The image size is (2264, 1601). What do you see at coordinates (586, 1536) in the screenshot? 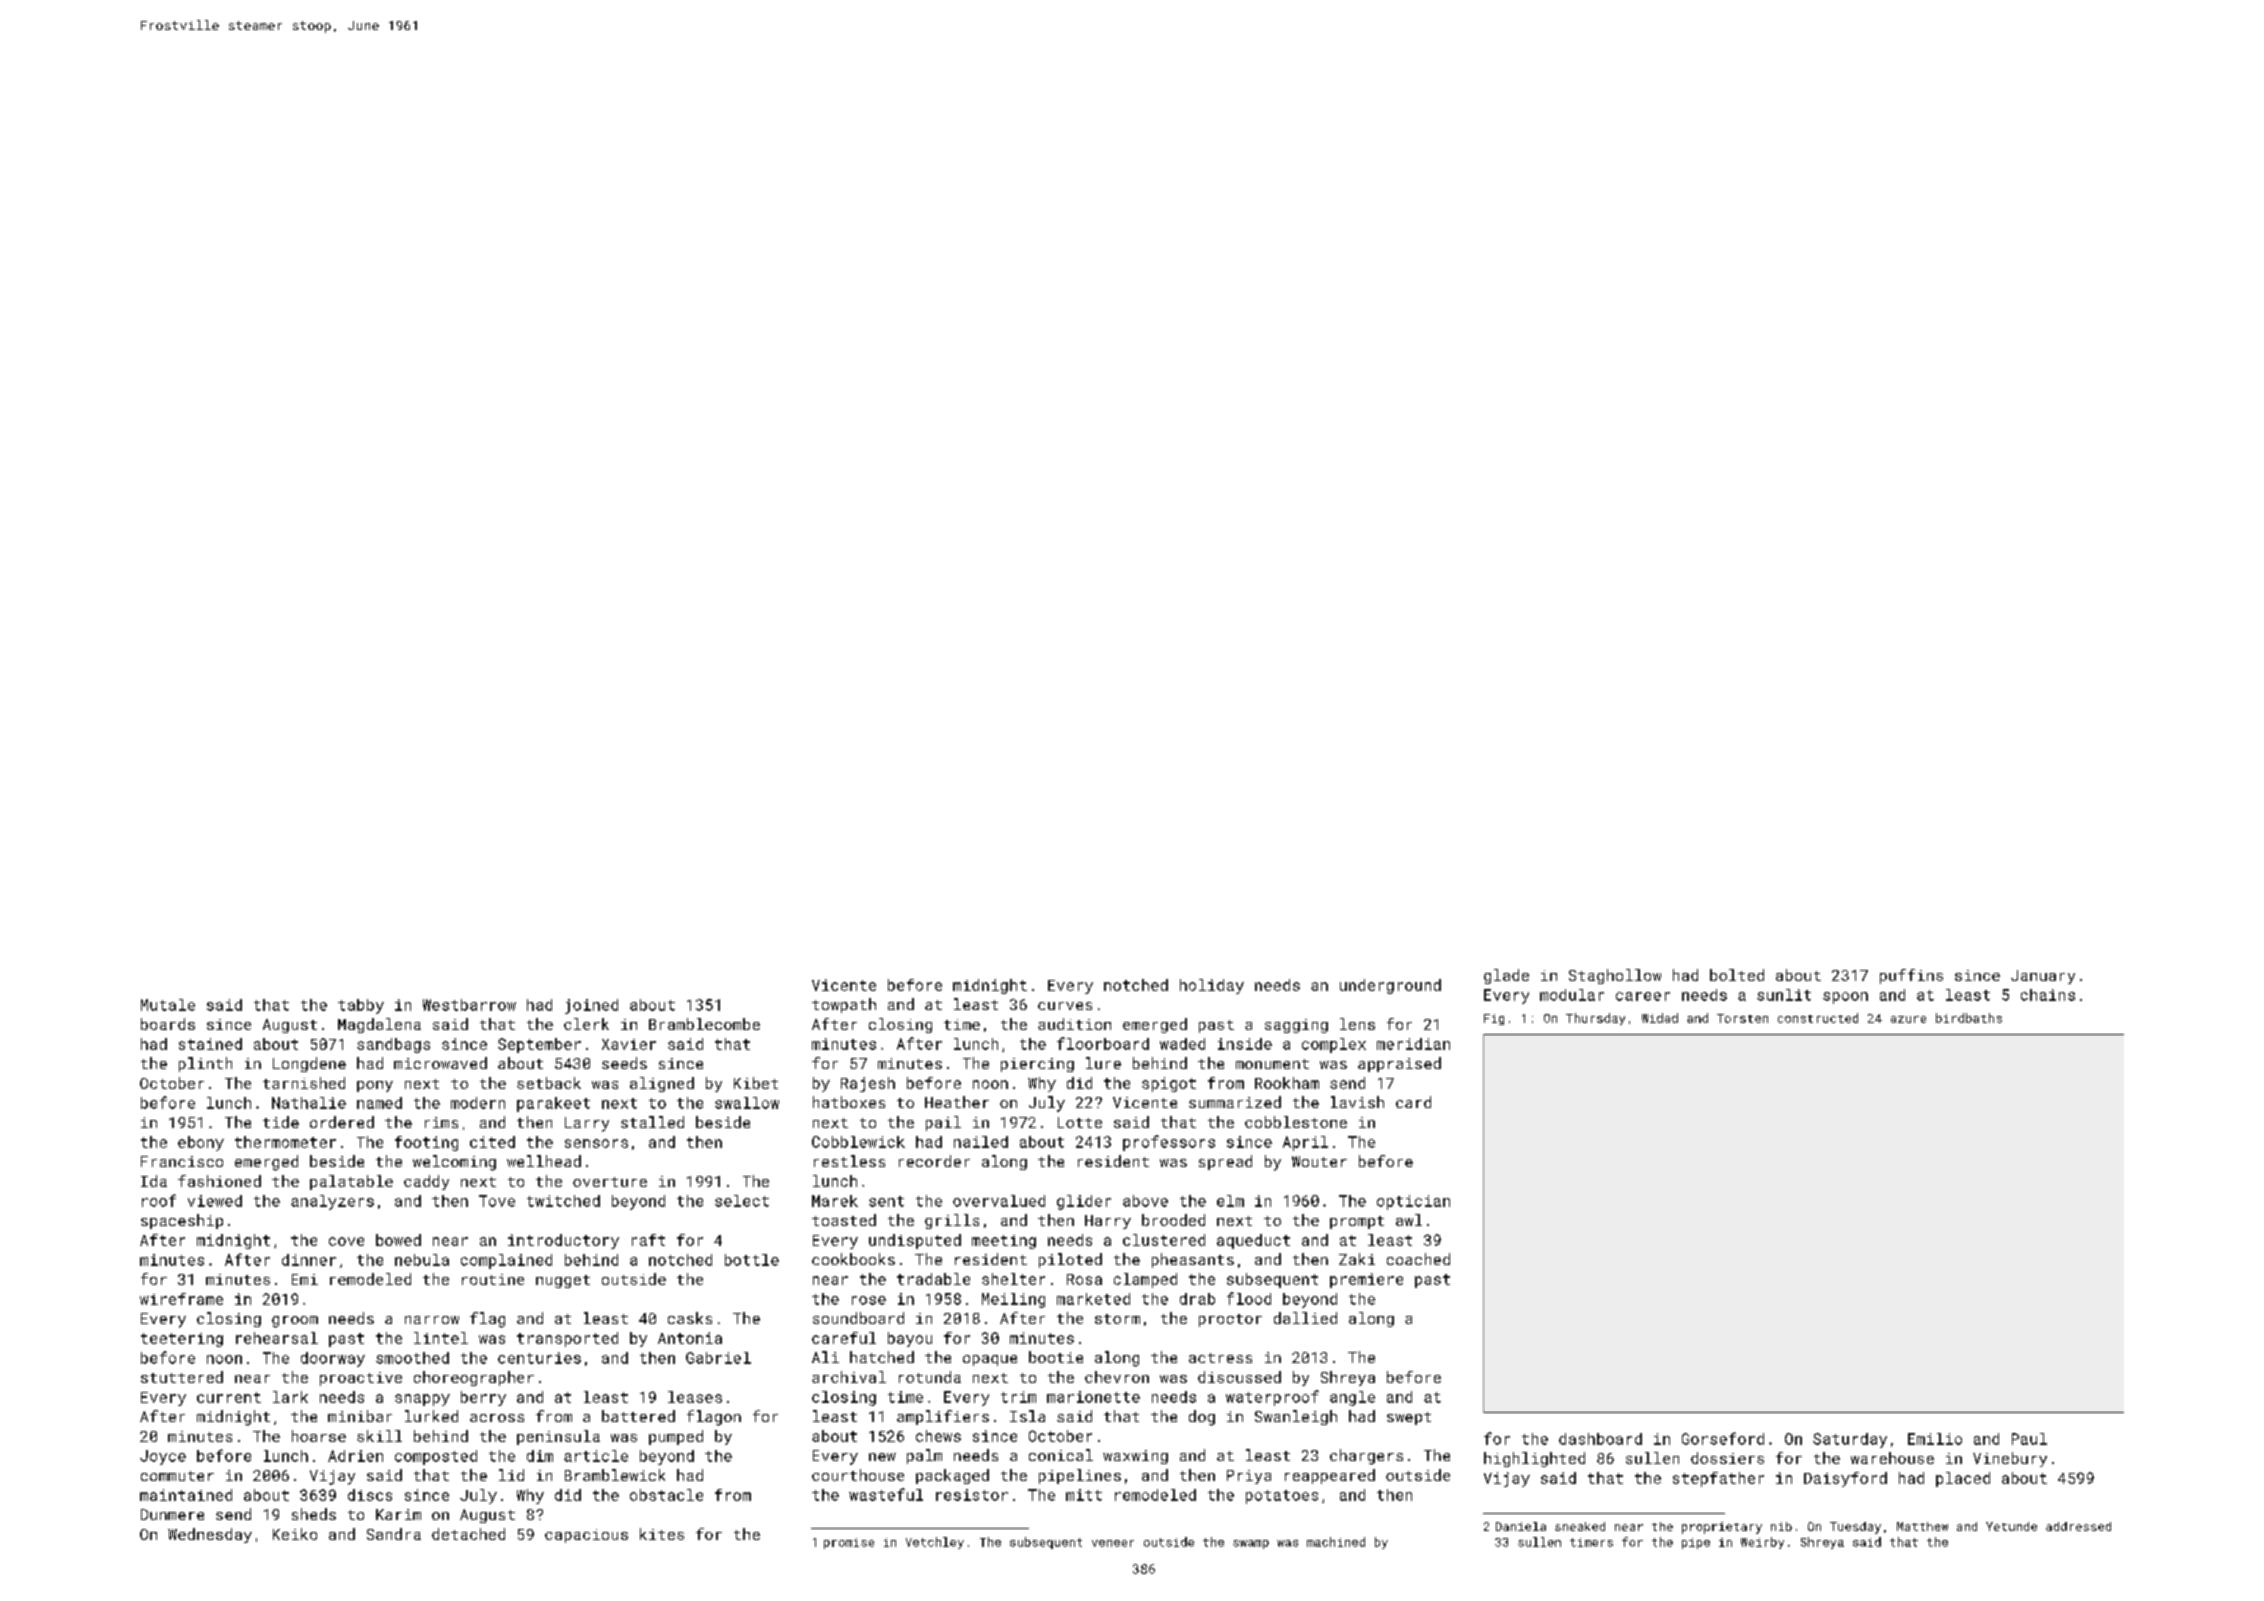
I see `capacious` at bounding box center [586, 1536].
